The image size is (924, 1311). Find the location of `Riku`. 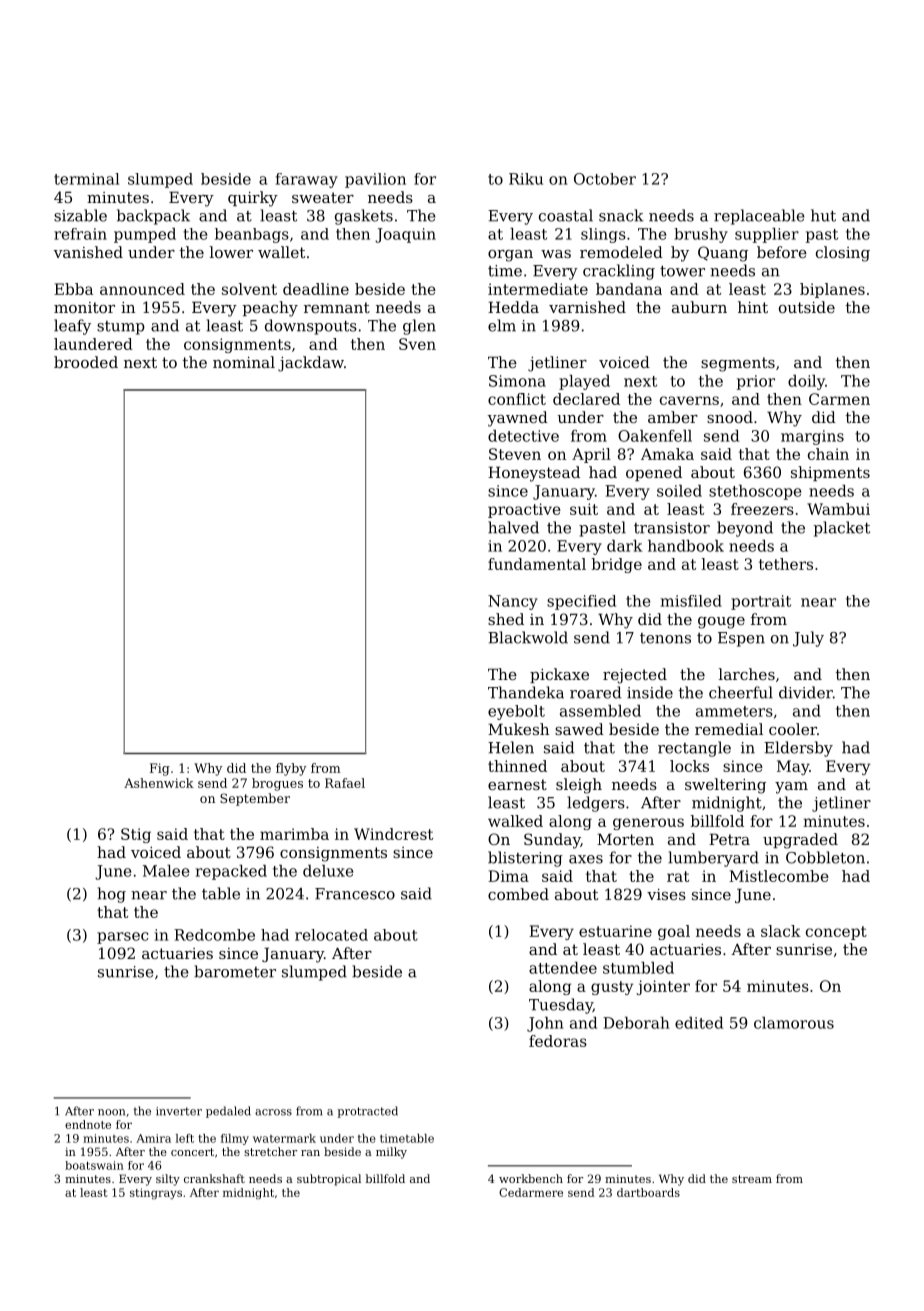

Riku is located at coordinates (526, 179).
